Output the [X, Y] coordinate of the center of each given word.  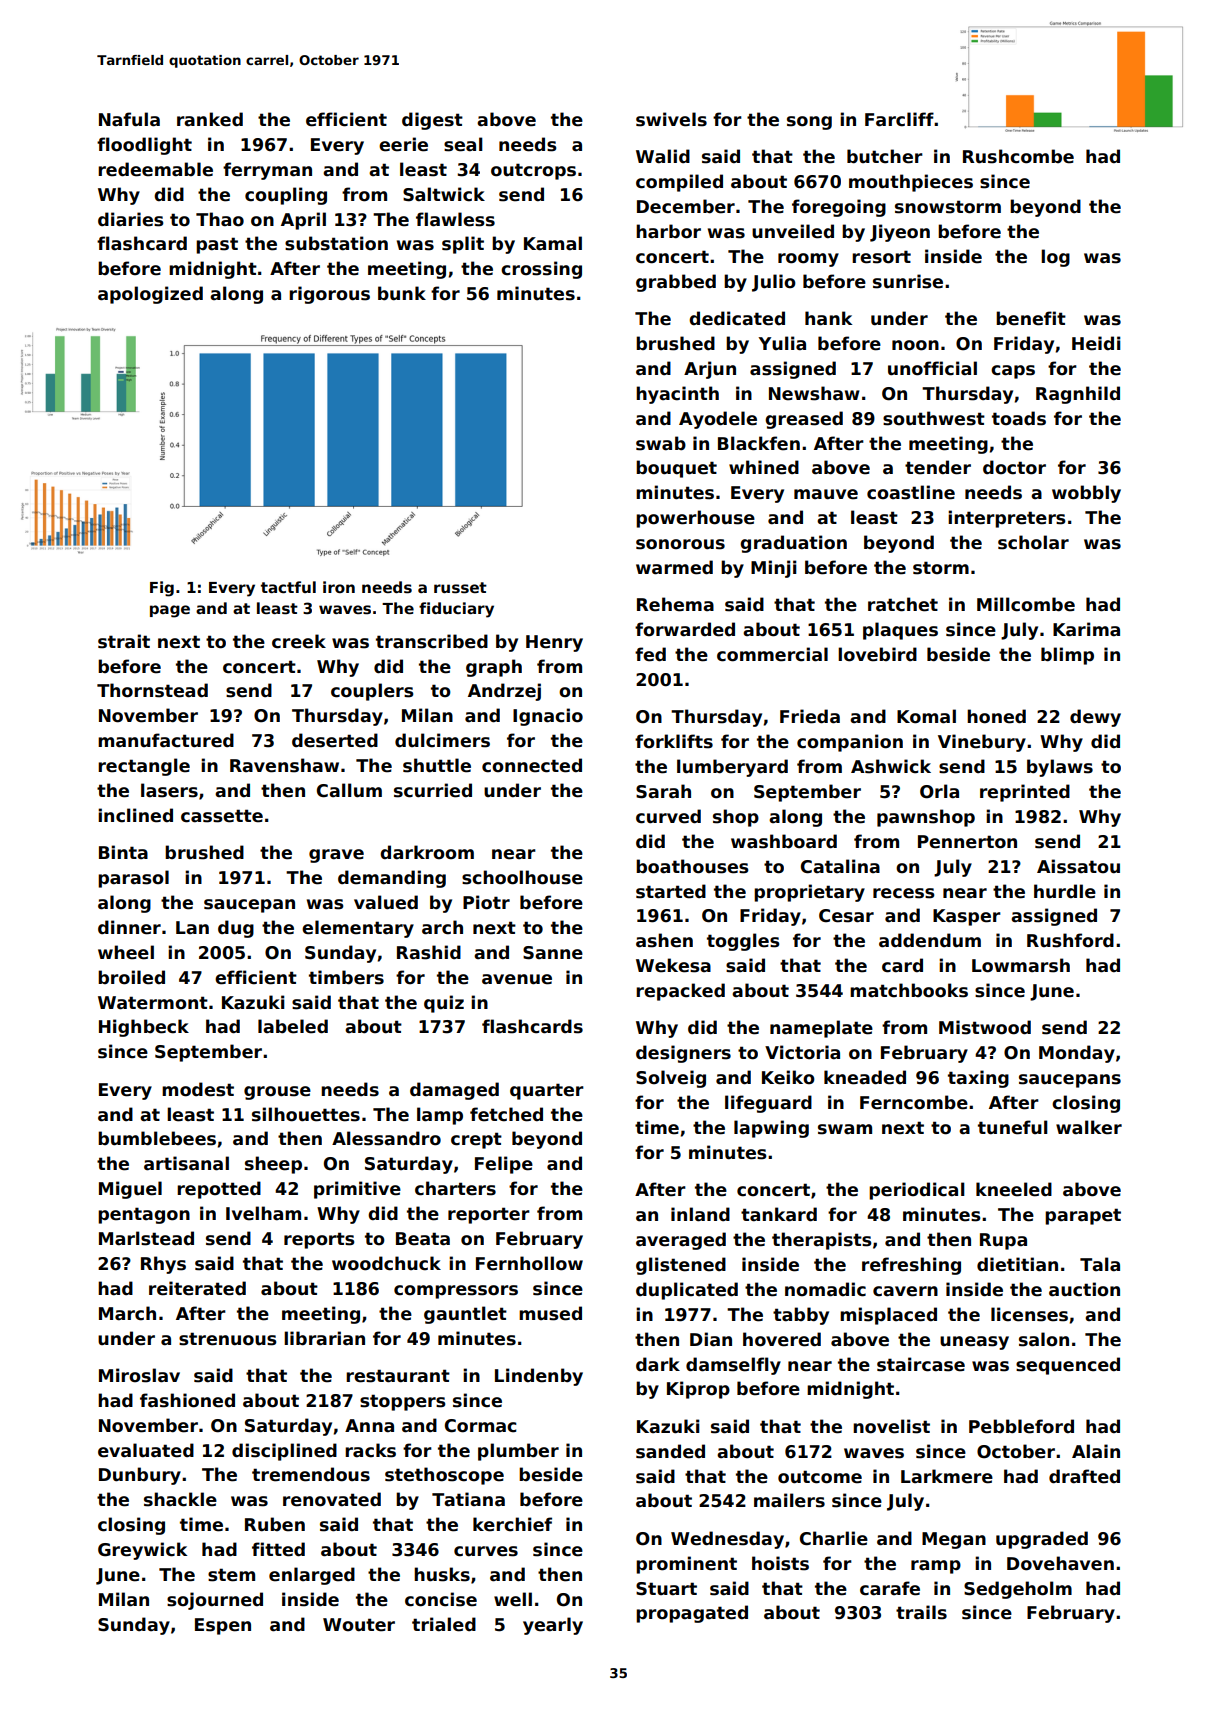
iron [339, 587]
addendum [930, 940]
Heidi [1096, 343]
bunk [402, 293]
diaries [131, 219]
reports [319, 1240]
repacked [680, 992]
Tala [1100, 1264]
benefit [1031, 318]
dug [236, 929]
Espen [223, 1626]
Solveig [671, 1079]
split [463, 245]
